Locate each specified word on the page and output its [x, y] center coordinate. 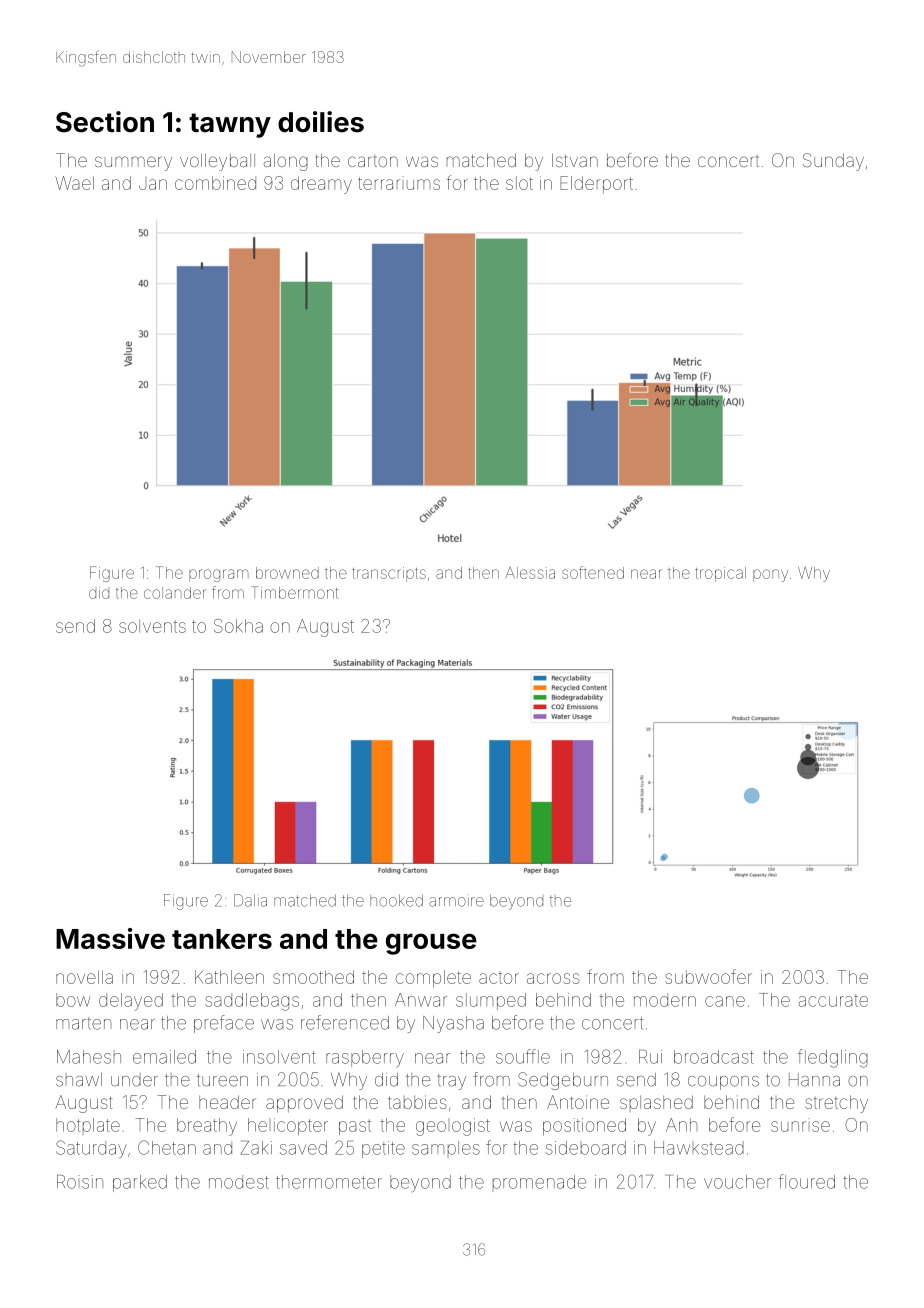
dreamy [321, 185]
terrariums [399, 183]
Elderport [596, 184]
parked [140, 1183]
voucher [737, 1182]
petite [383, 1149]
